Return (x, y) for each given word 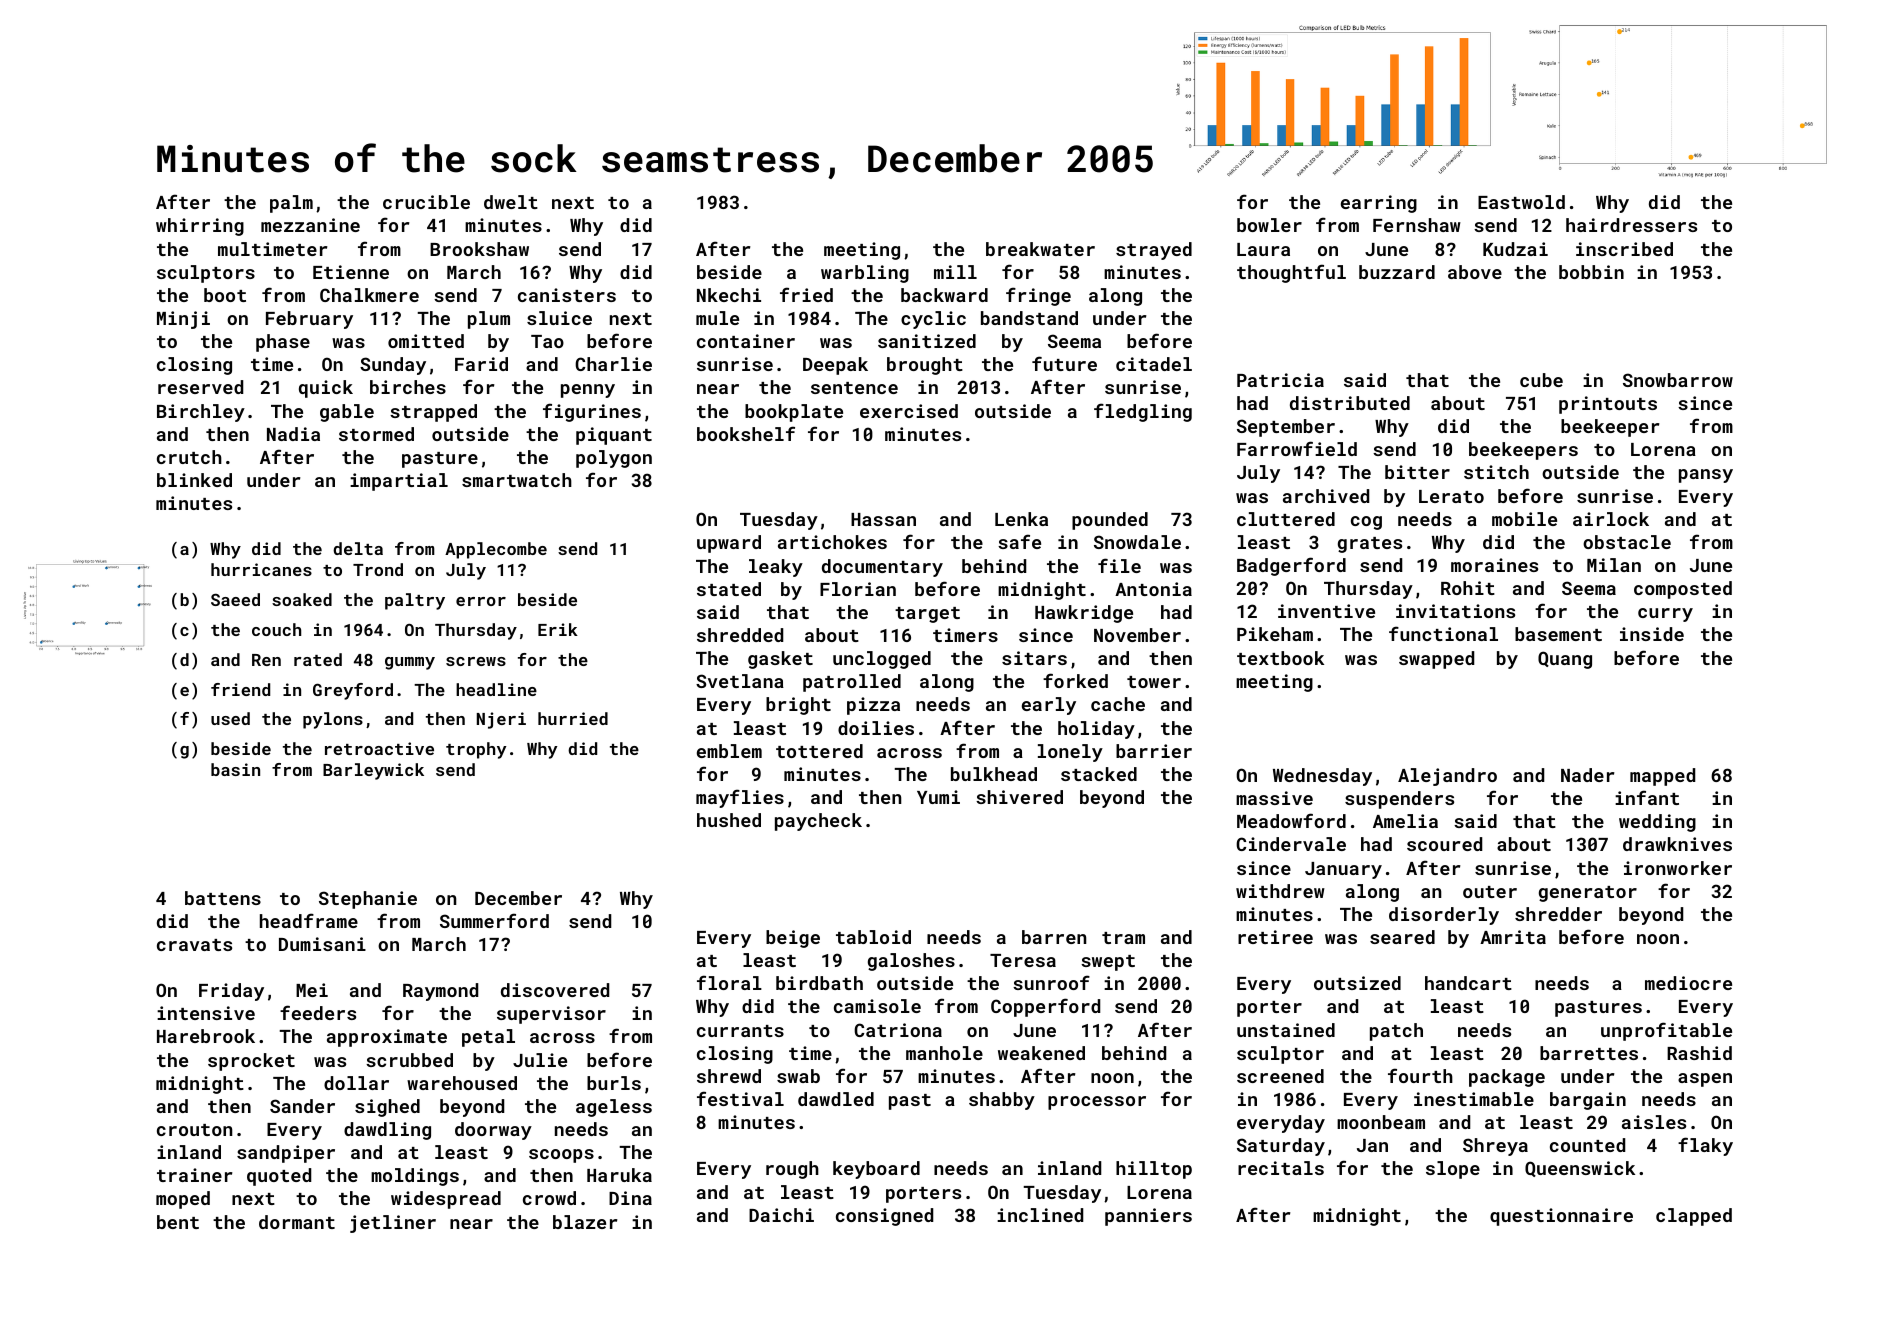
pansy (1706, 476)
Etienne (351, 272)
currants (740, 1031)
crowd (549, 1198)
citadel (1154, 364)
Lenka (1021, 519)
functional (1443, 633)
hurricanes (261, 569)
